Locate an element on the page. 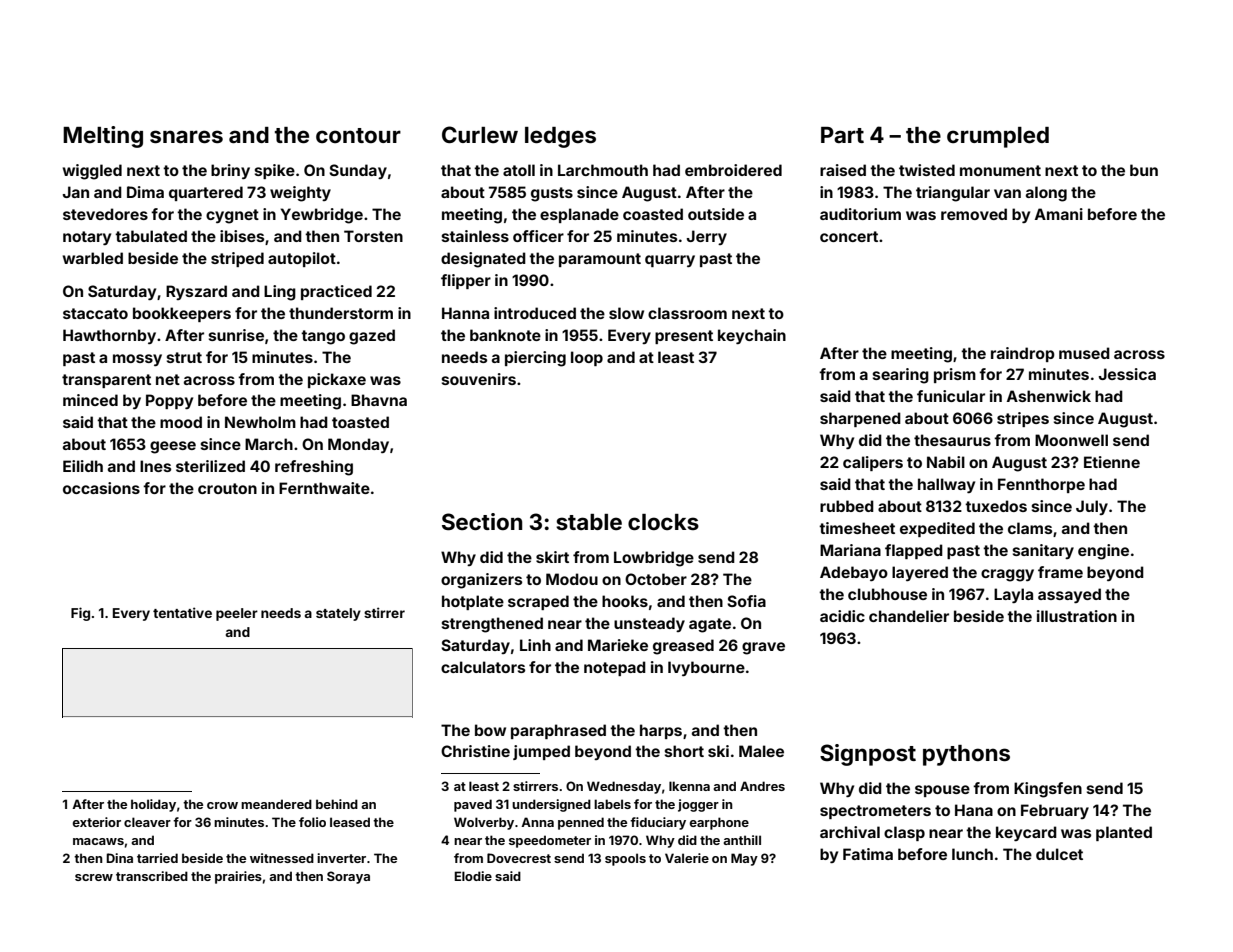 The image size is (1233, 952). sunrise is located at coordinates (236, 335).
